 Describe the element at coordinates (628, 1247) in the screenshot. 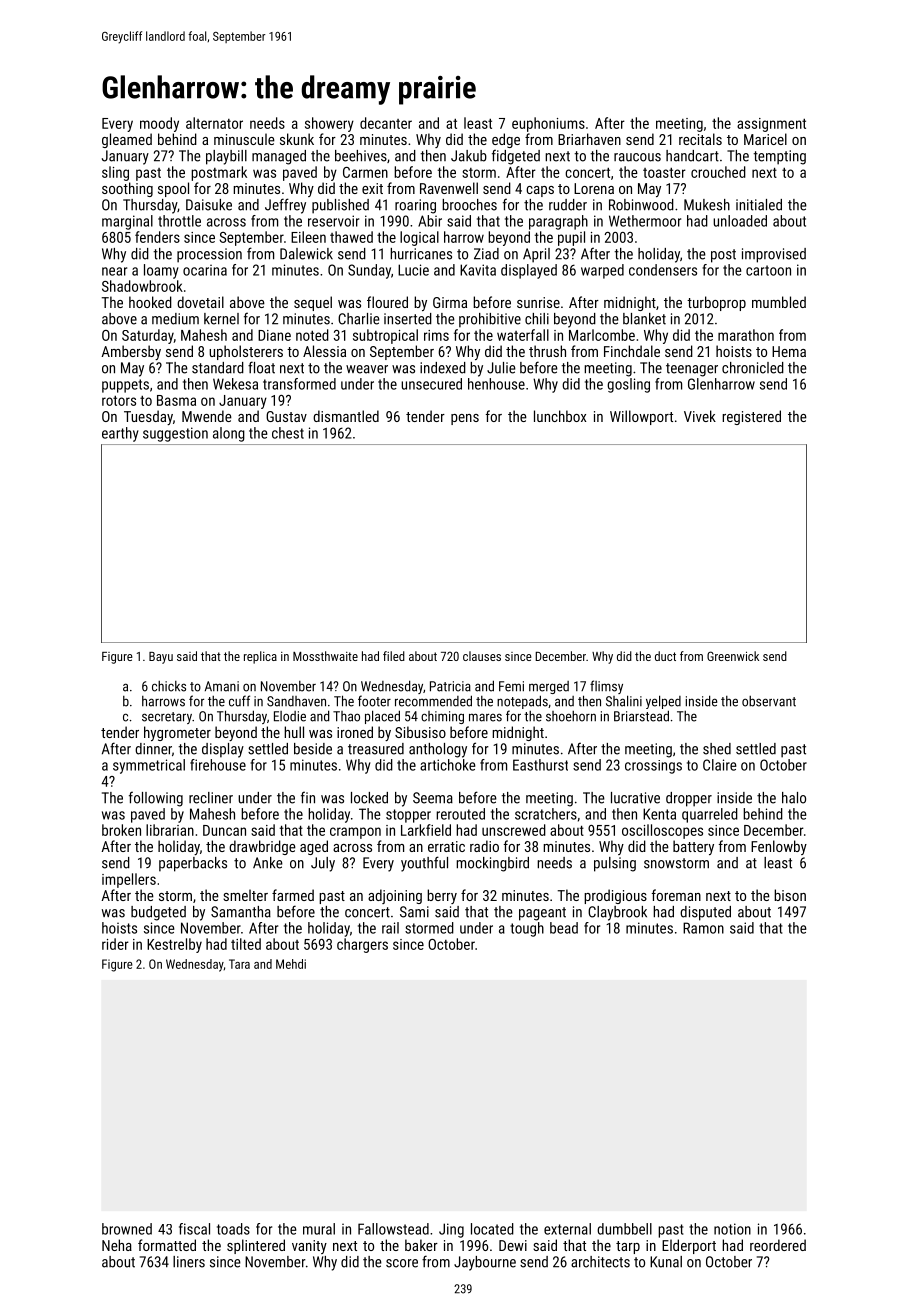

I see `tarp` at that location.
